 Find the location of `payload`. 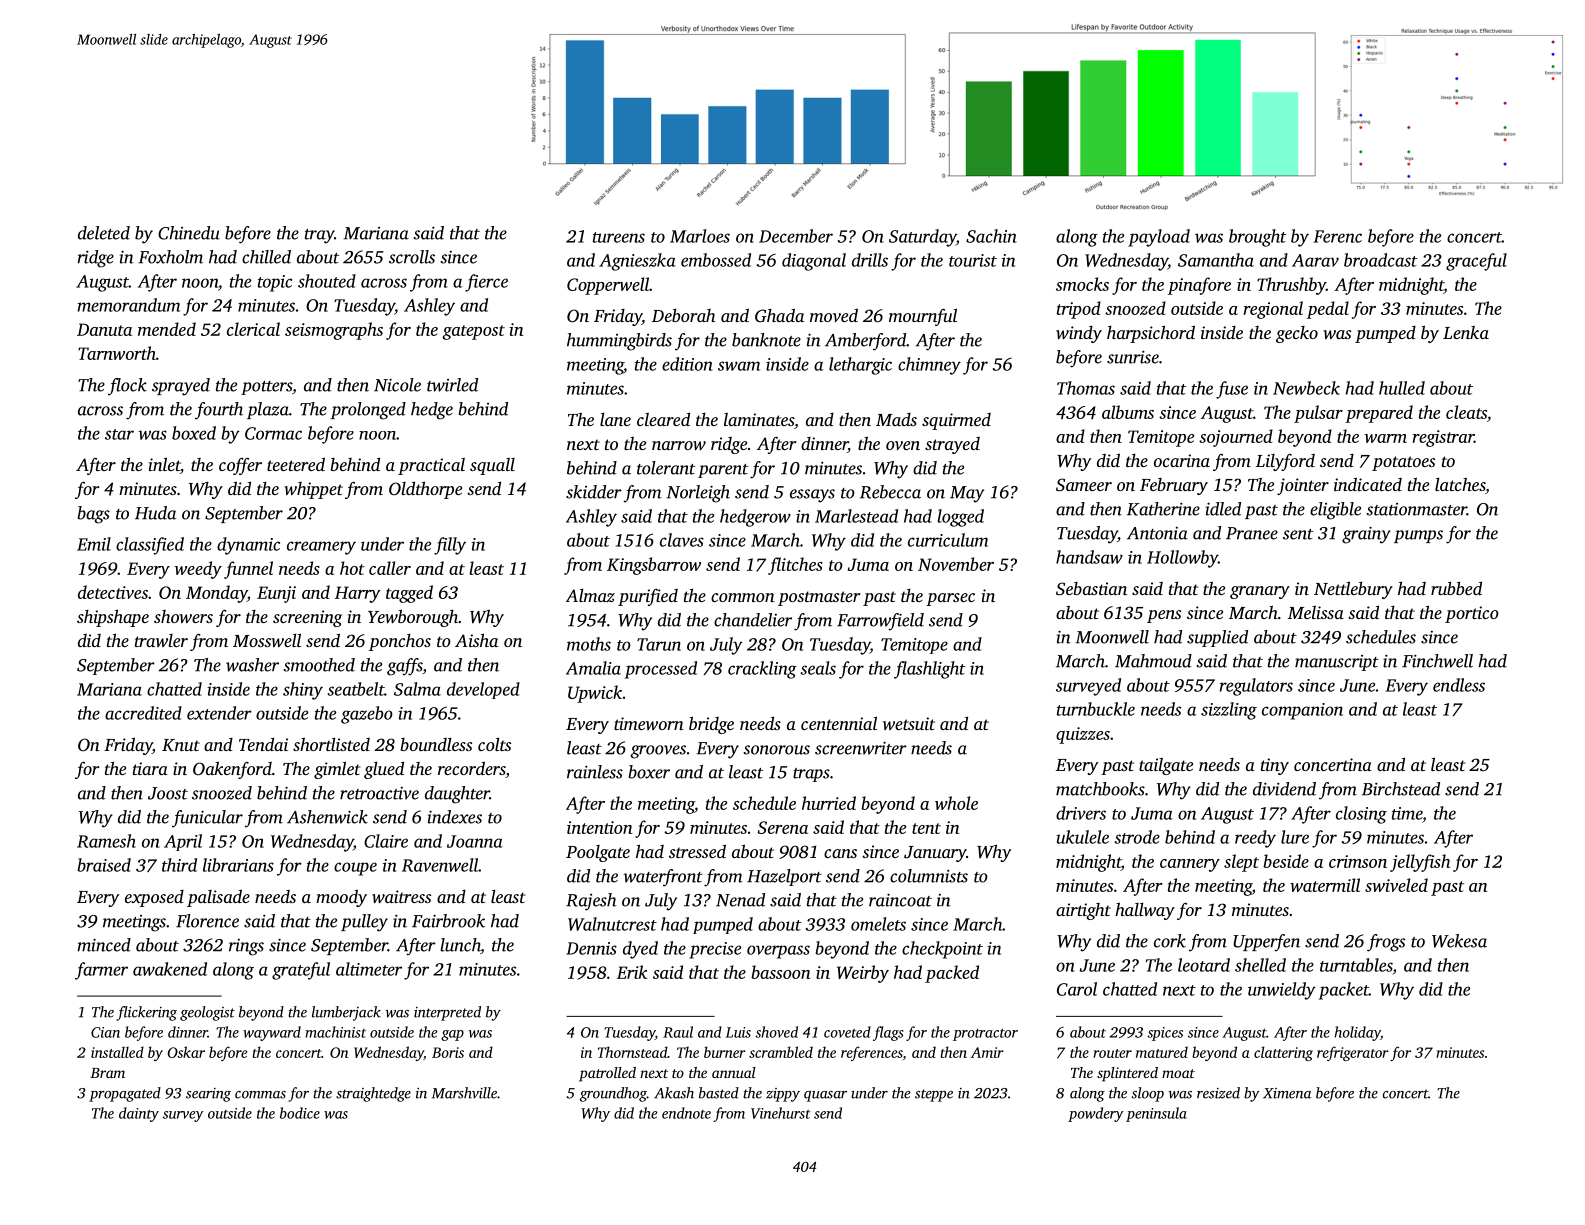

payload is located at coordinates (1159, 238).
